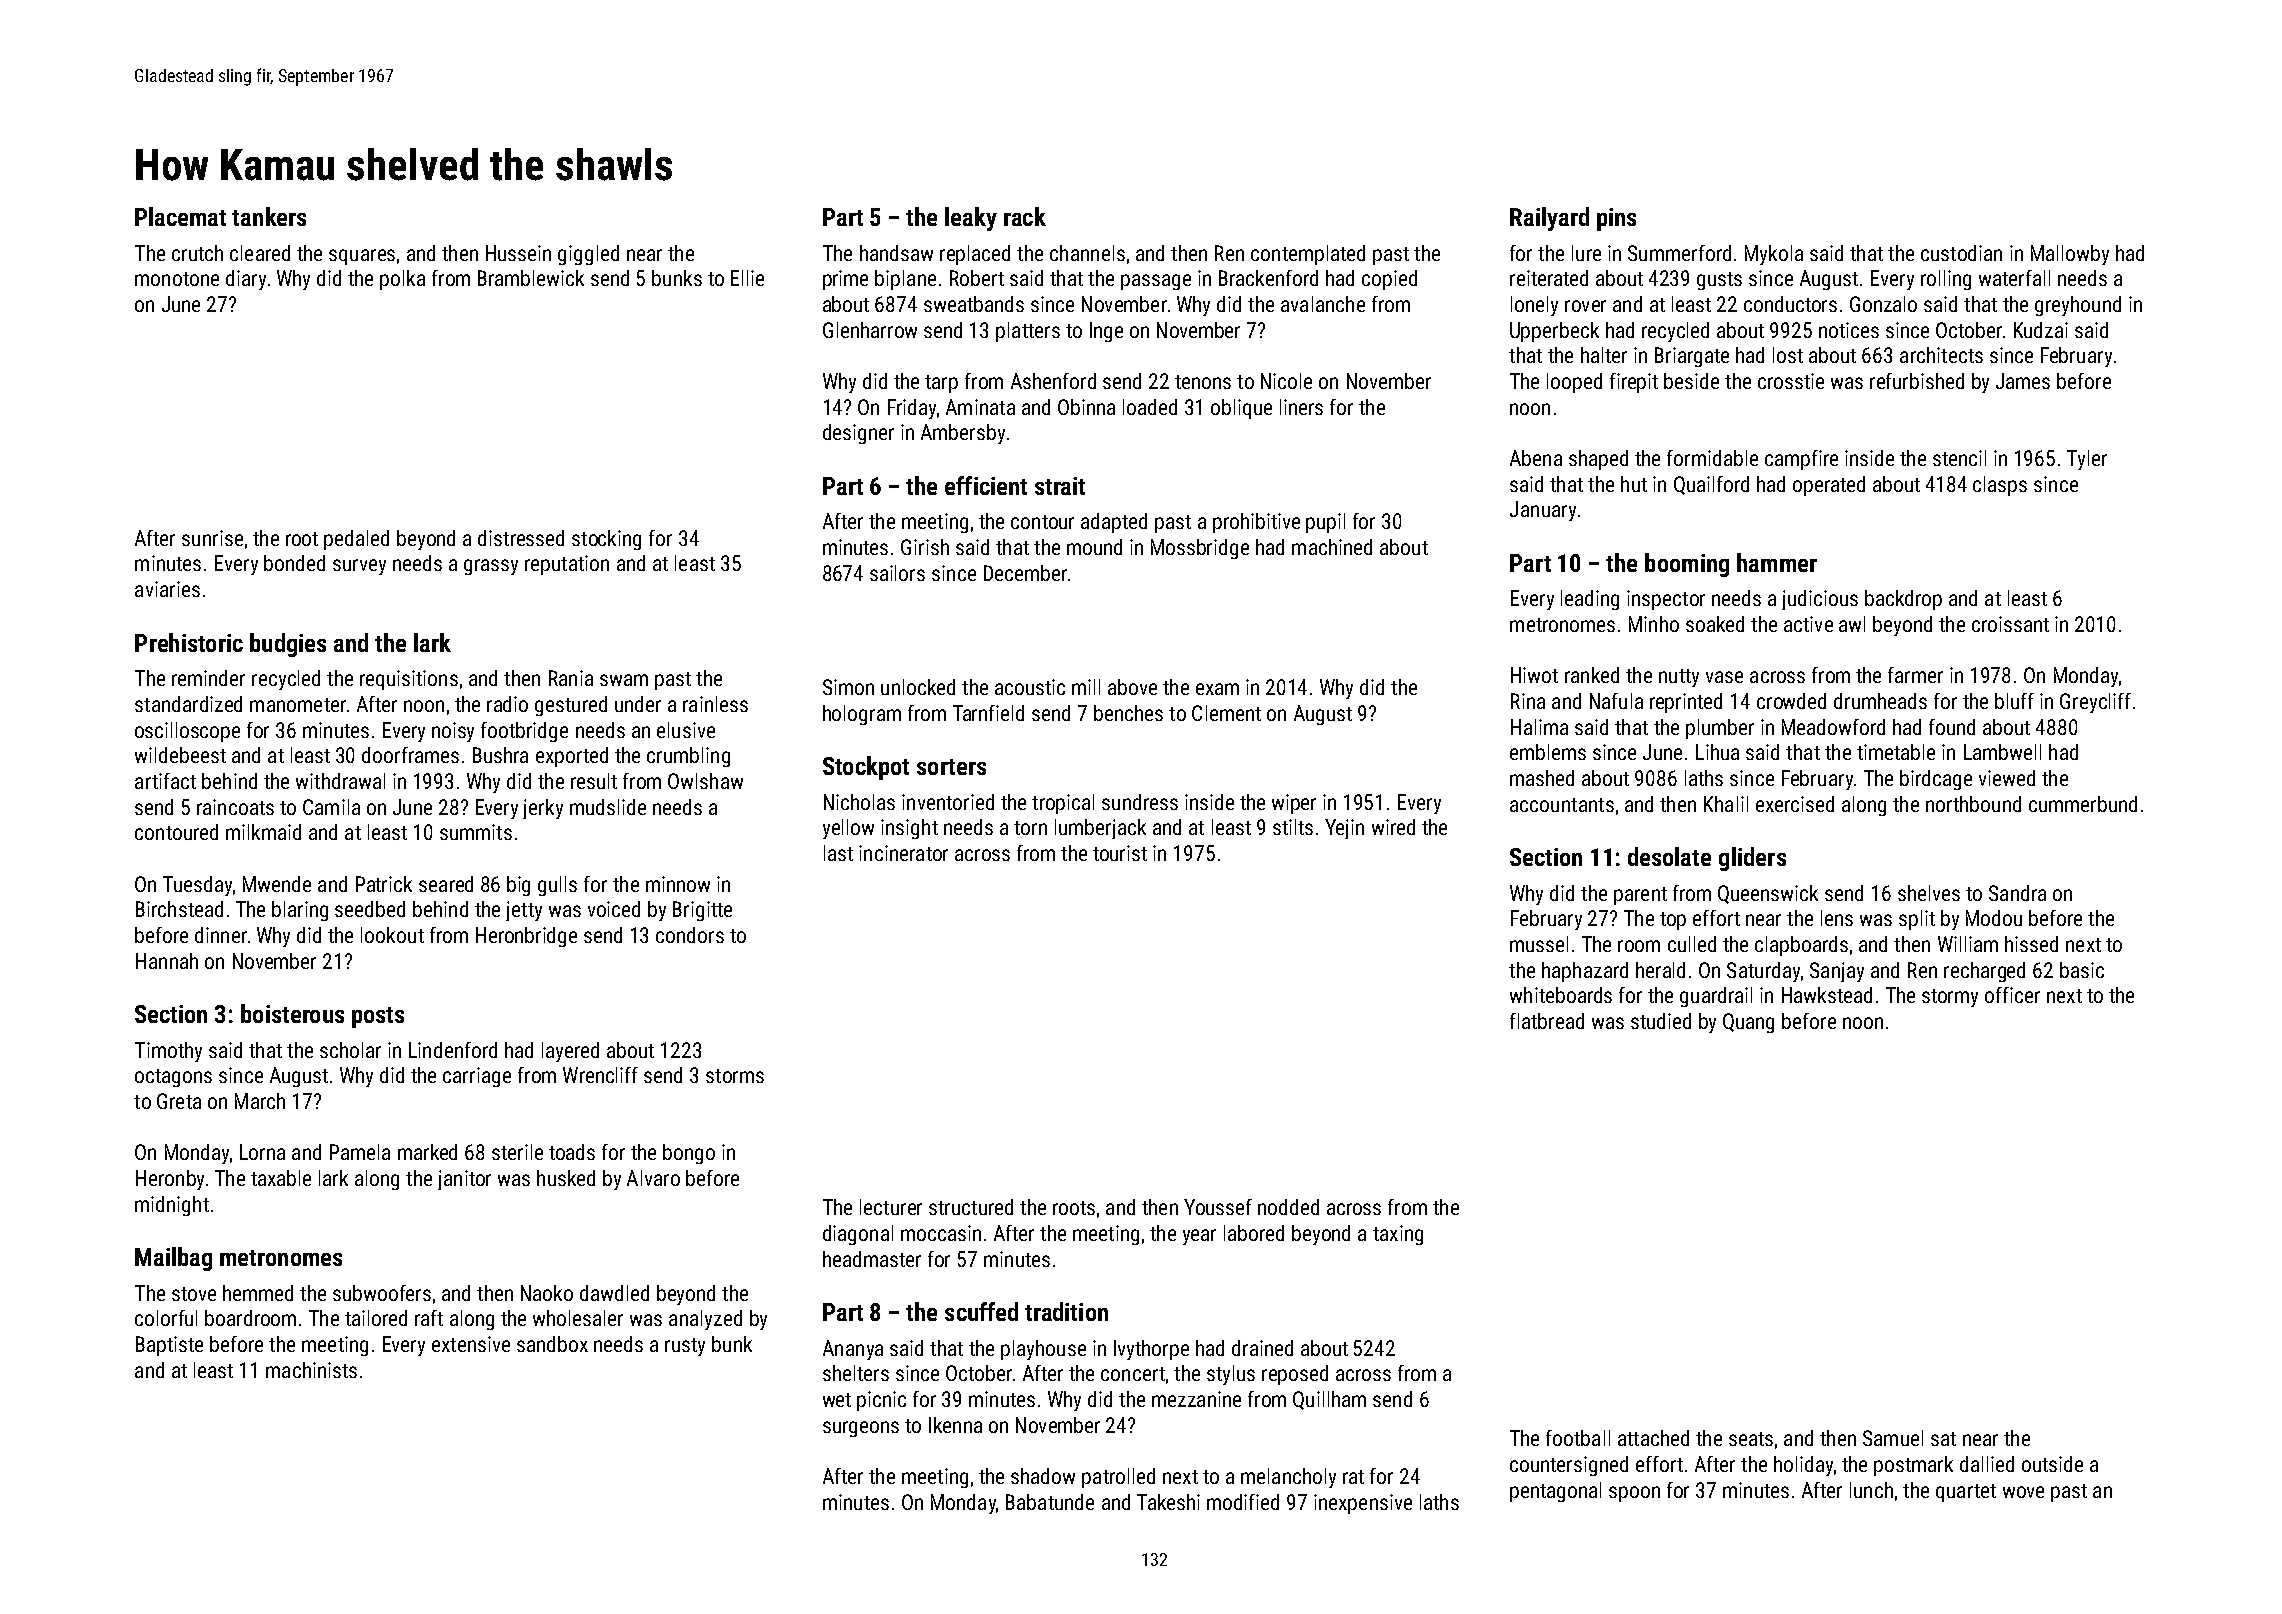 This screenshot has width=2282, height=1614. Describe the element at coordinates (975, 255) in the screenshot. I see `replaced` at that location.
